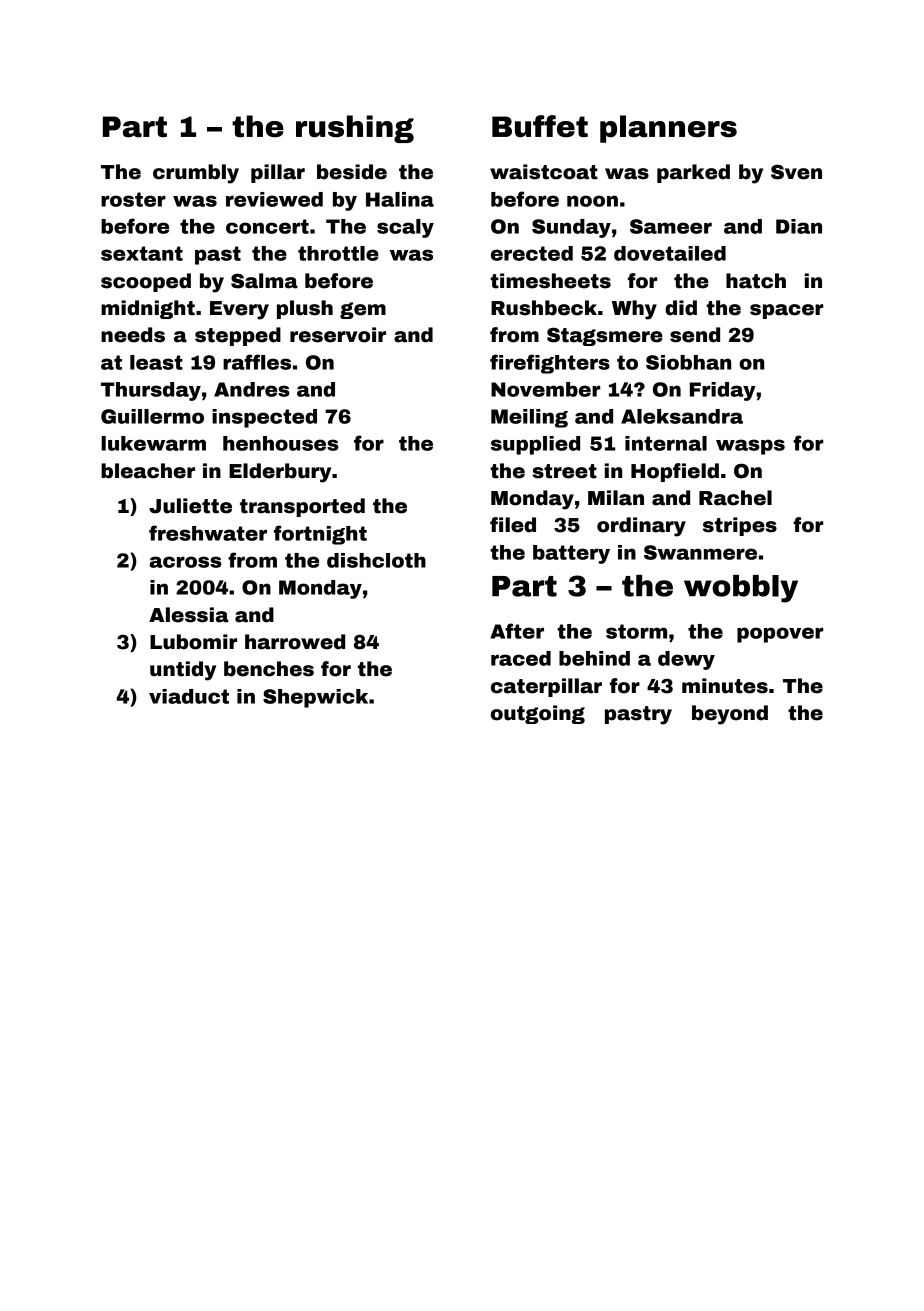 The height and width of the screenshot is (1311, 924). Describe the element at coordinates (634, 310) in the screenshot. I see `Why` at that location.
